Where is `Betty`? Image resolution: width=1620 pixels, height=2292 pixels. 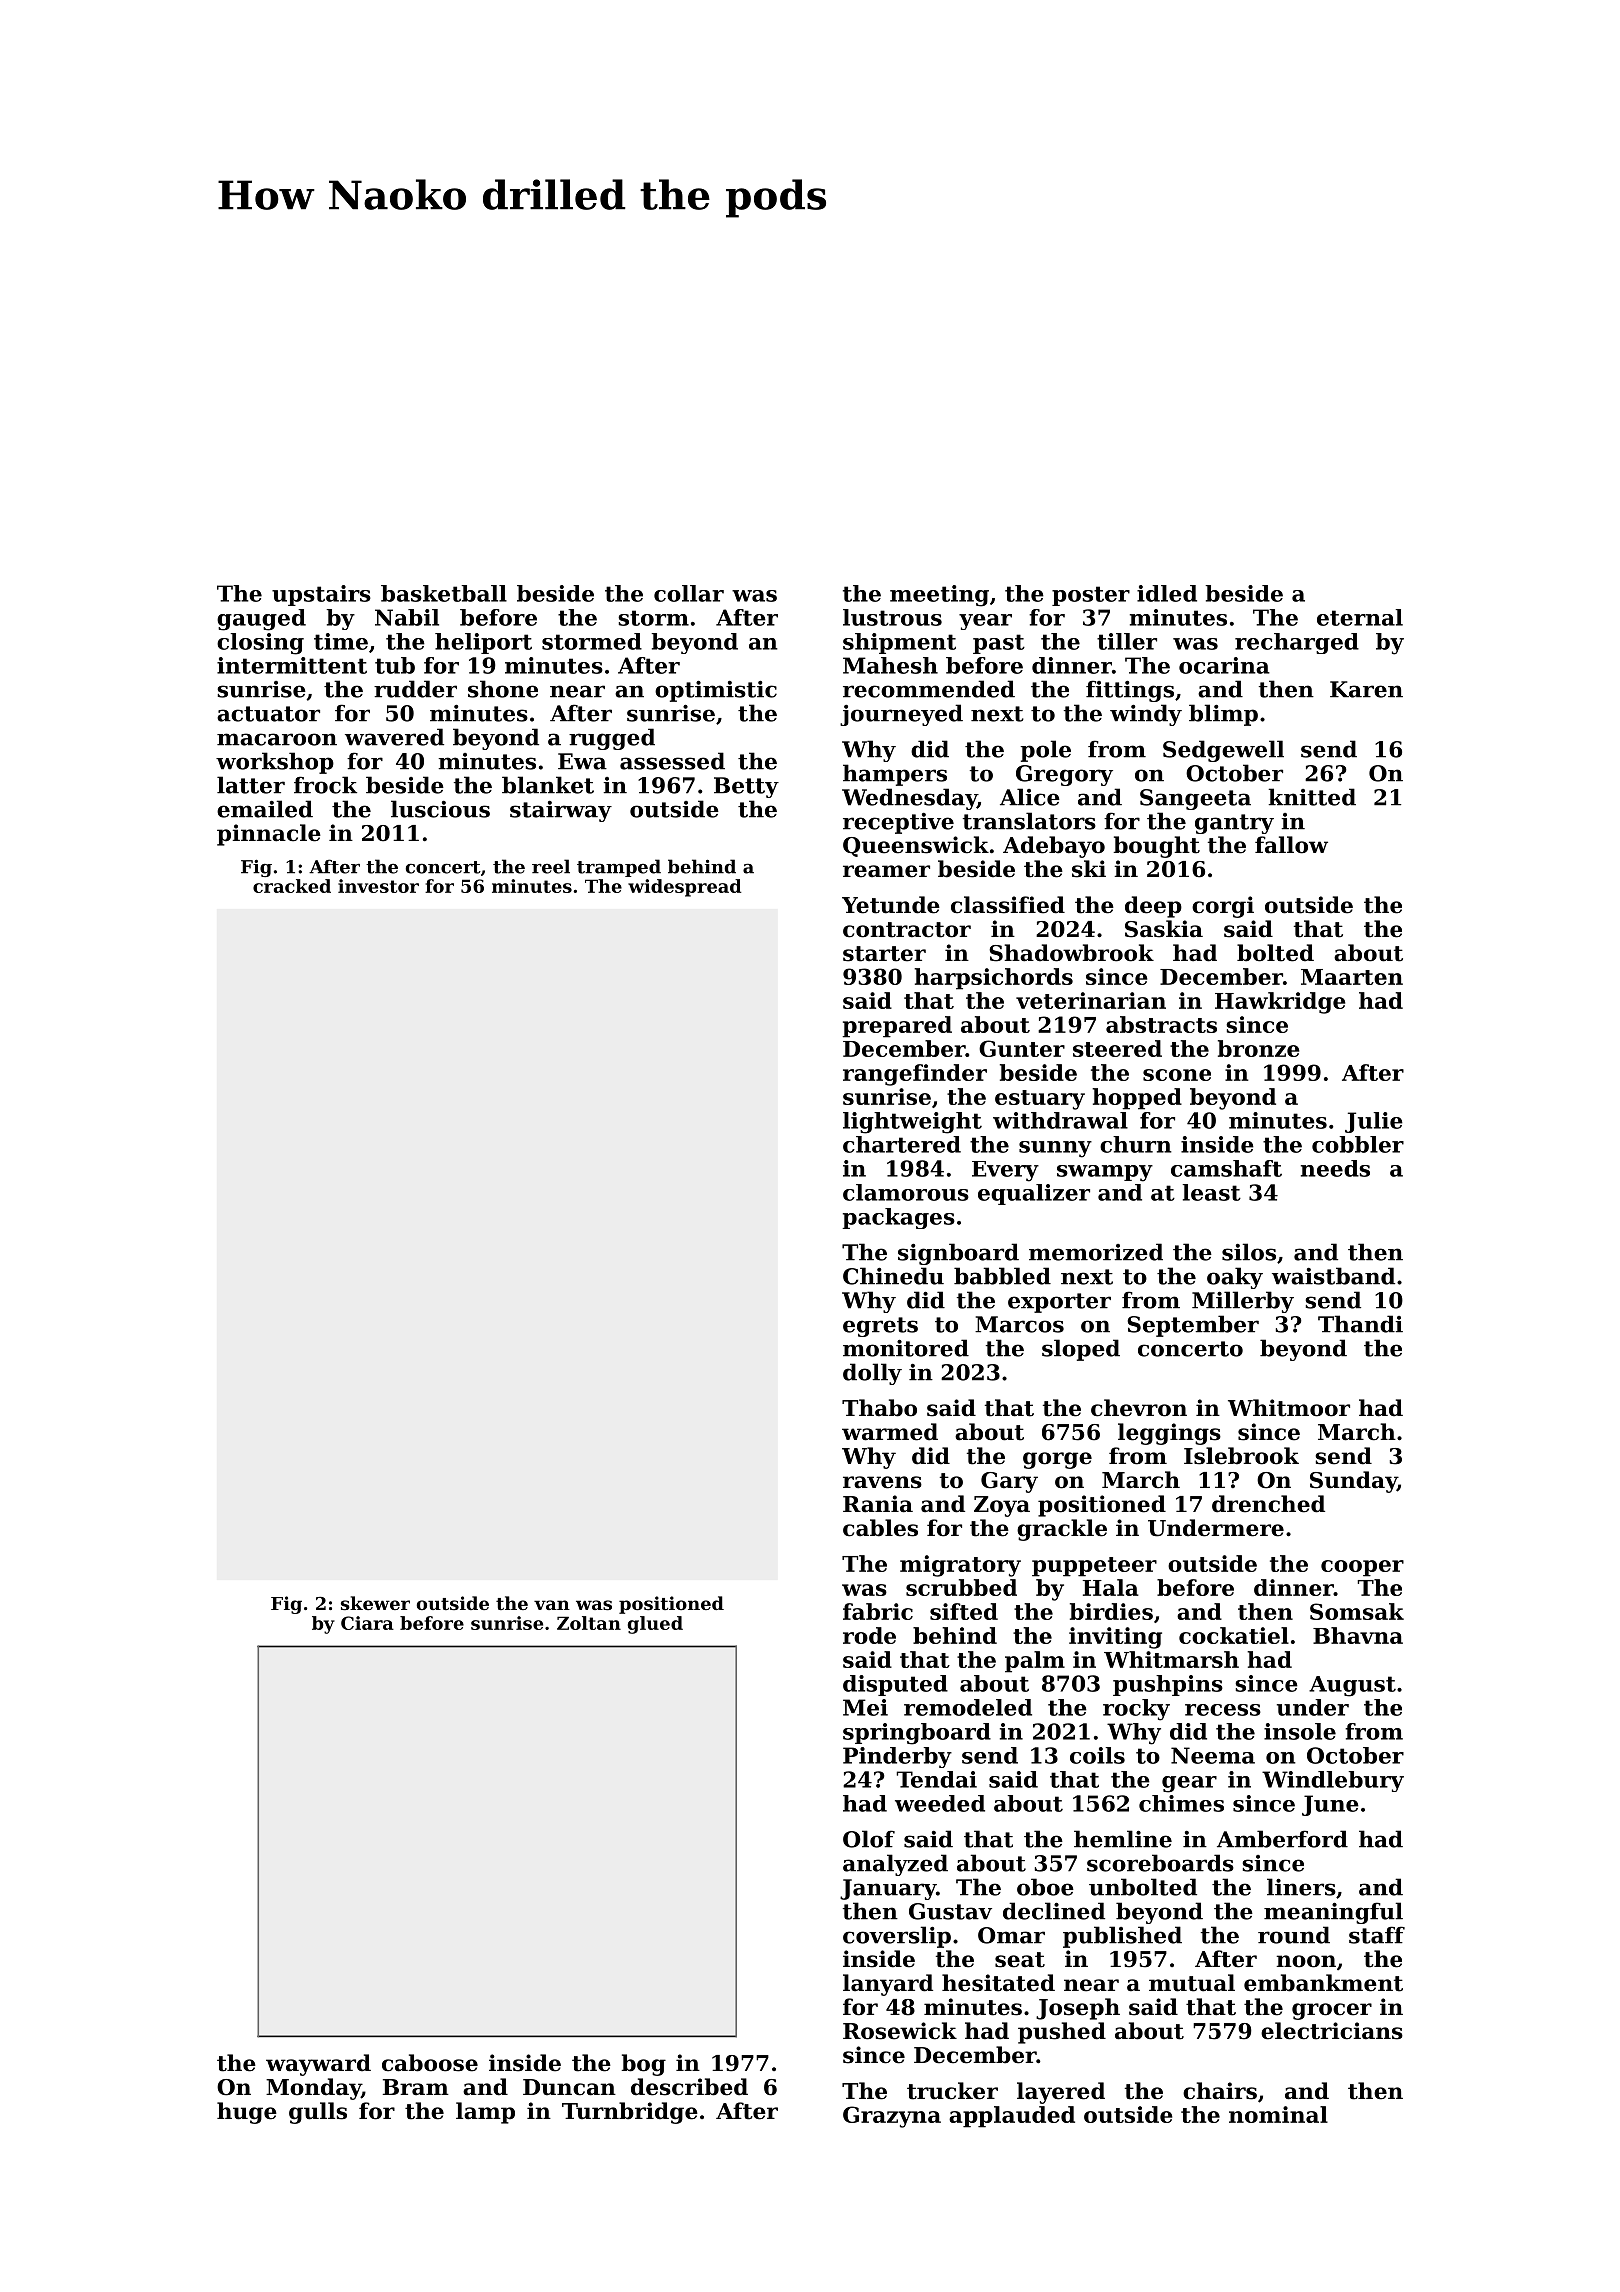 Betty is located at coordinates (746, 787).
